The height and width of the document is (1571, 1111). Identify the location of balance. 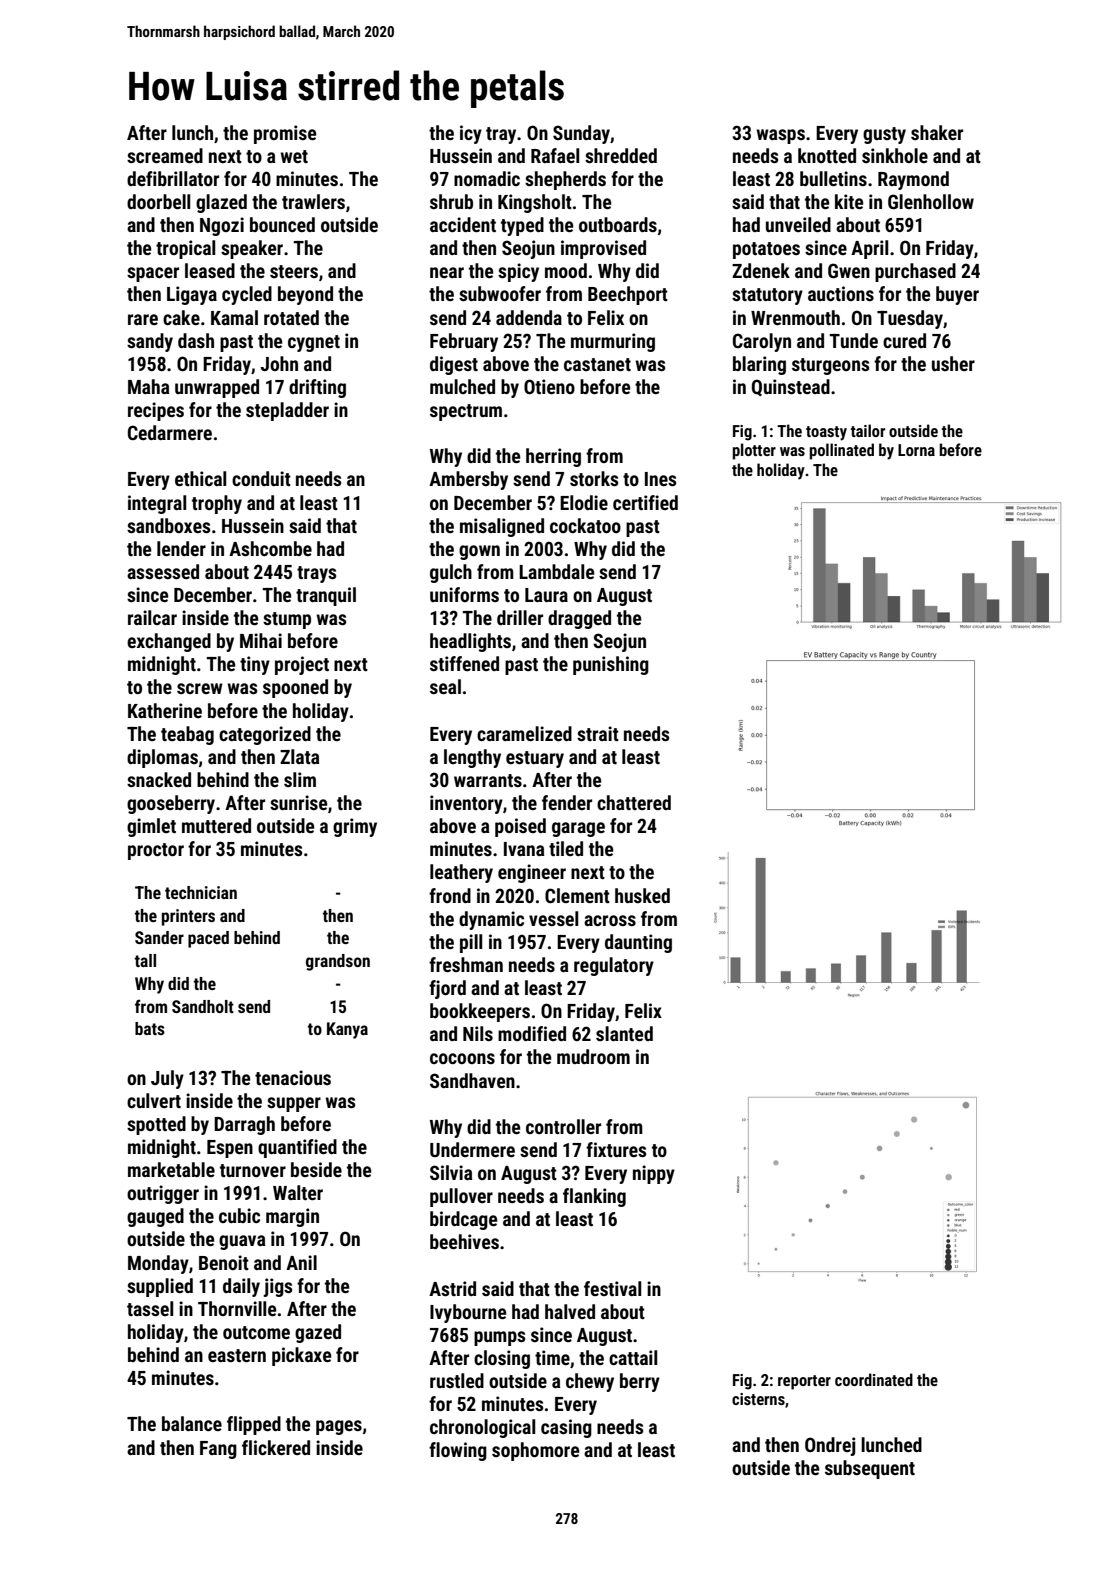
(192, 1423).
